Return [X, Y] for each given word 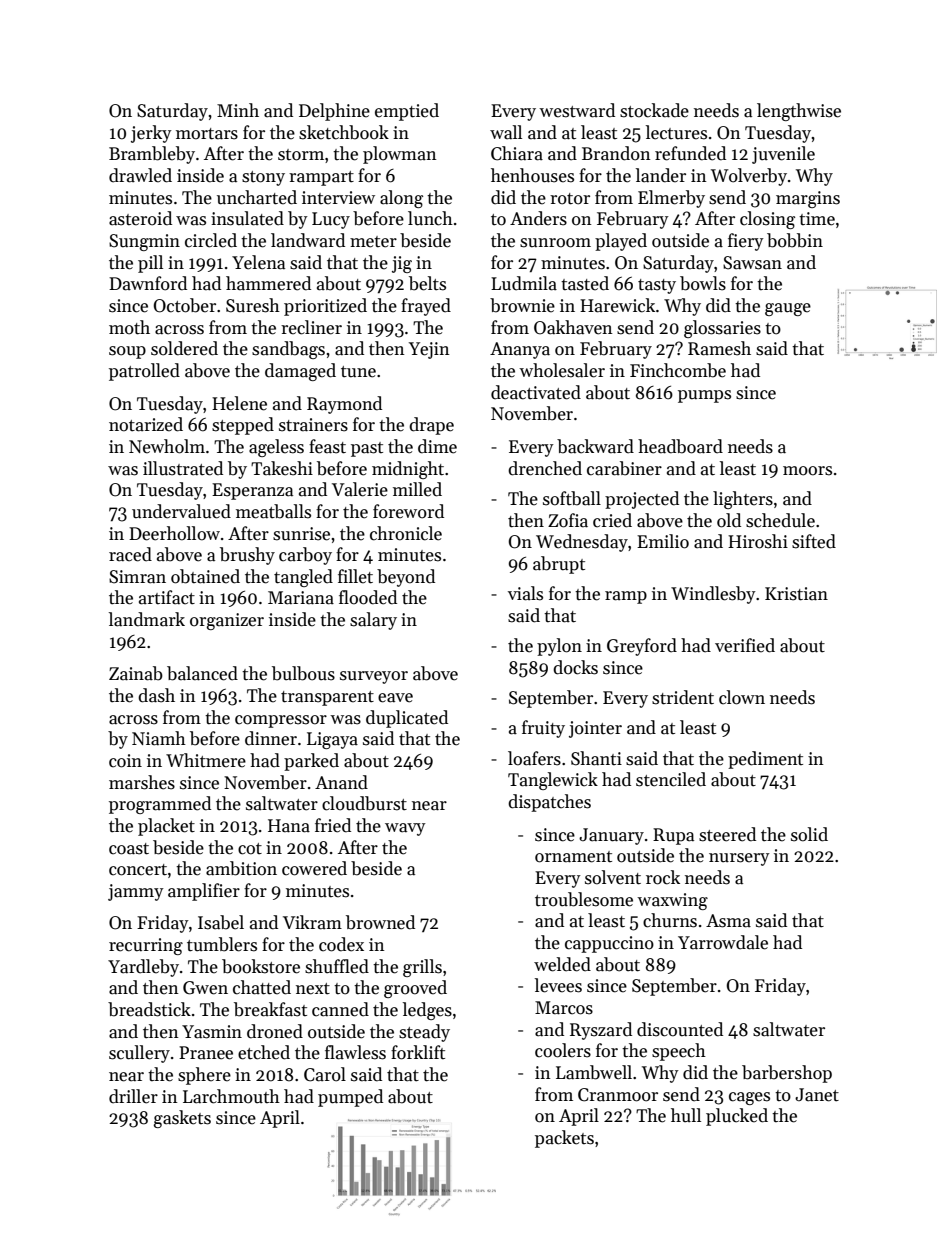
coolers [563, 1050]
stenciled [671, 779]
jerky [151, 134]
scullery [139, 1054]
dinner [271, 738]
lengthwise [799, 112]
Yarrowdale [723, 942]
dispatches [549, 803]
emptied [407, 112]
